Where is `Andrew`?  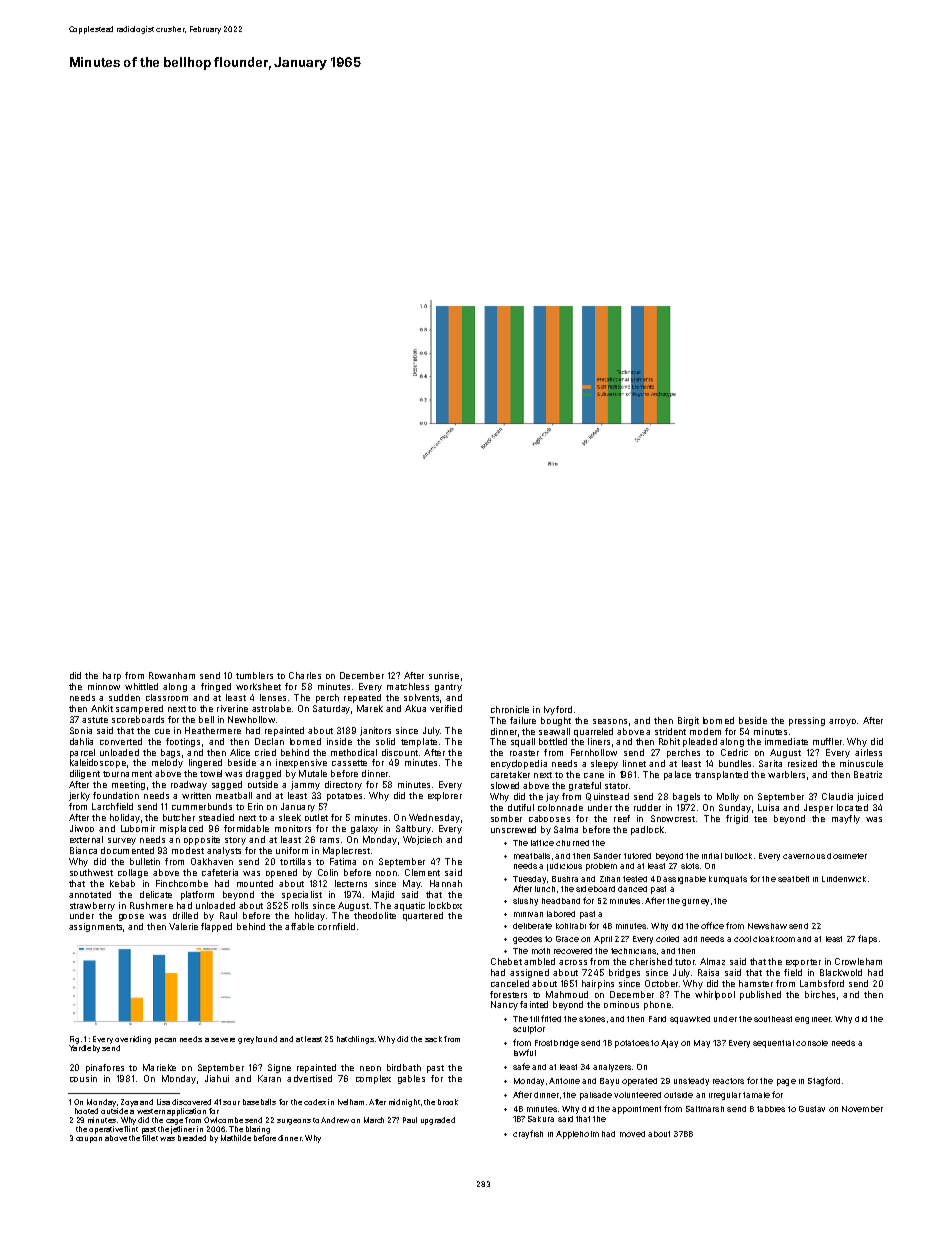
Andrew is located at coordinates (335, 1120).
